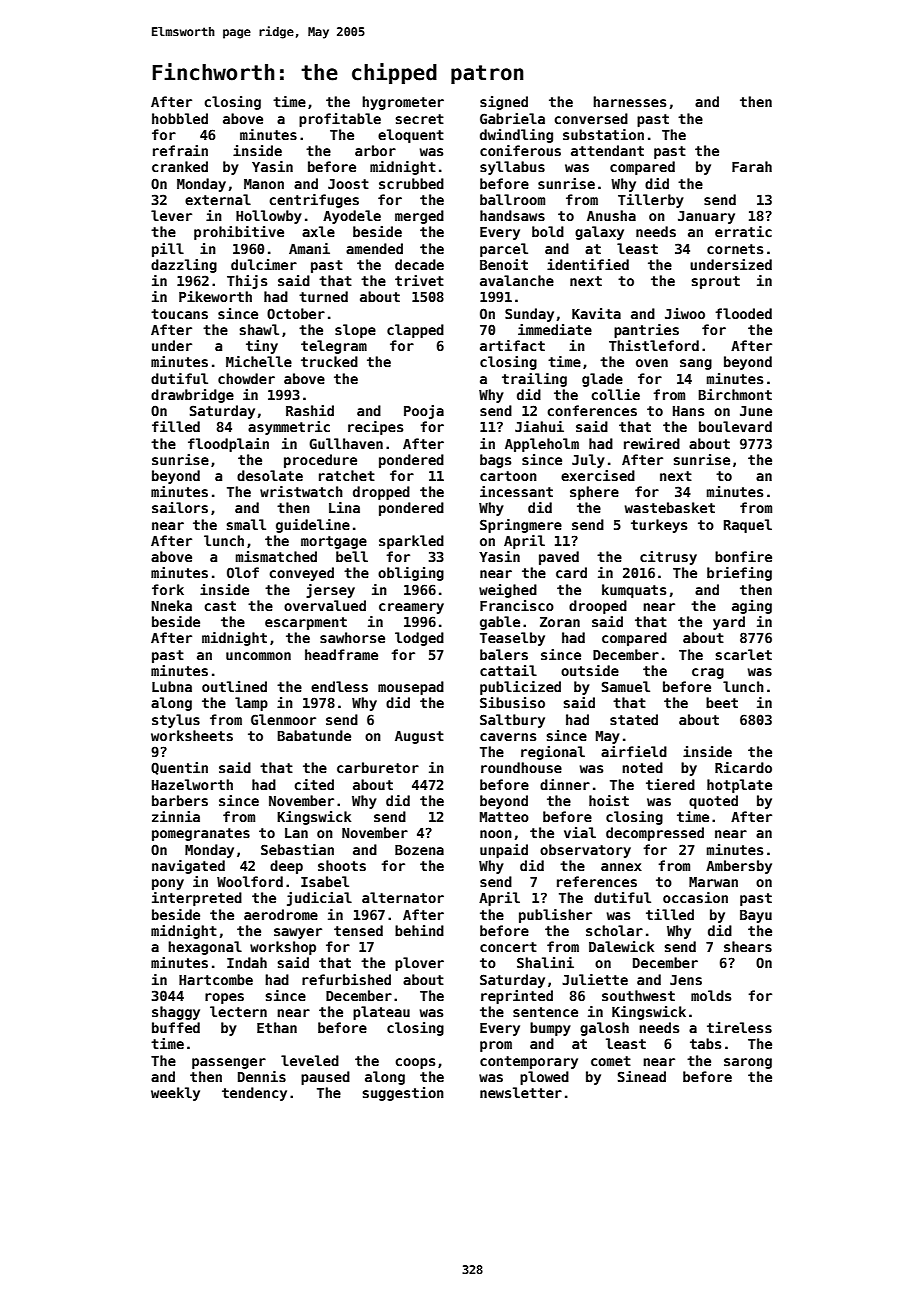 Image resolution: width=924 pixels, height=1311 pixels. Describe the element at coordinates (504, 103) in the screenshot. I see `signed` at that location.
